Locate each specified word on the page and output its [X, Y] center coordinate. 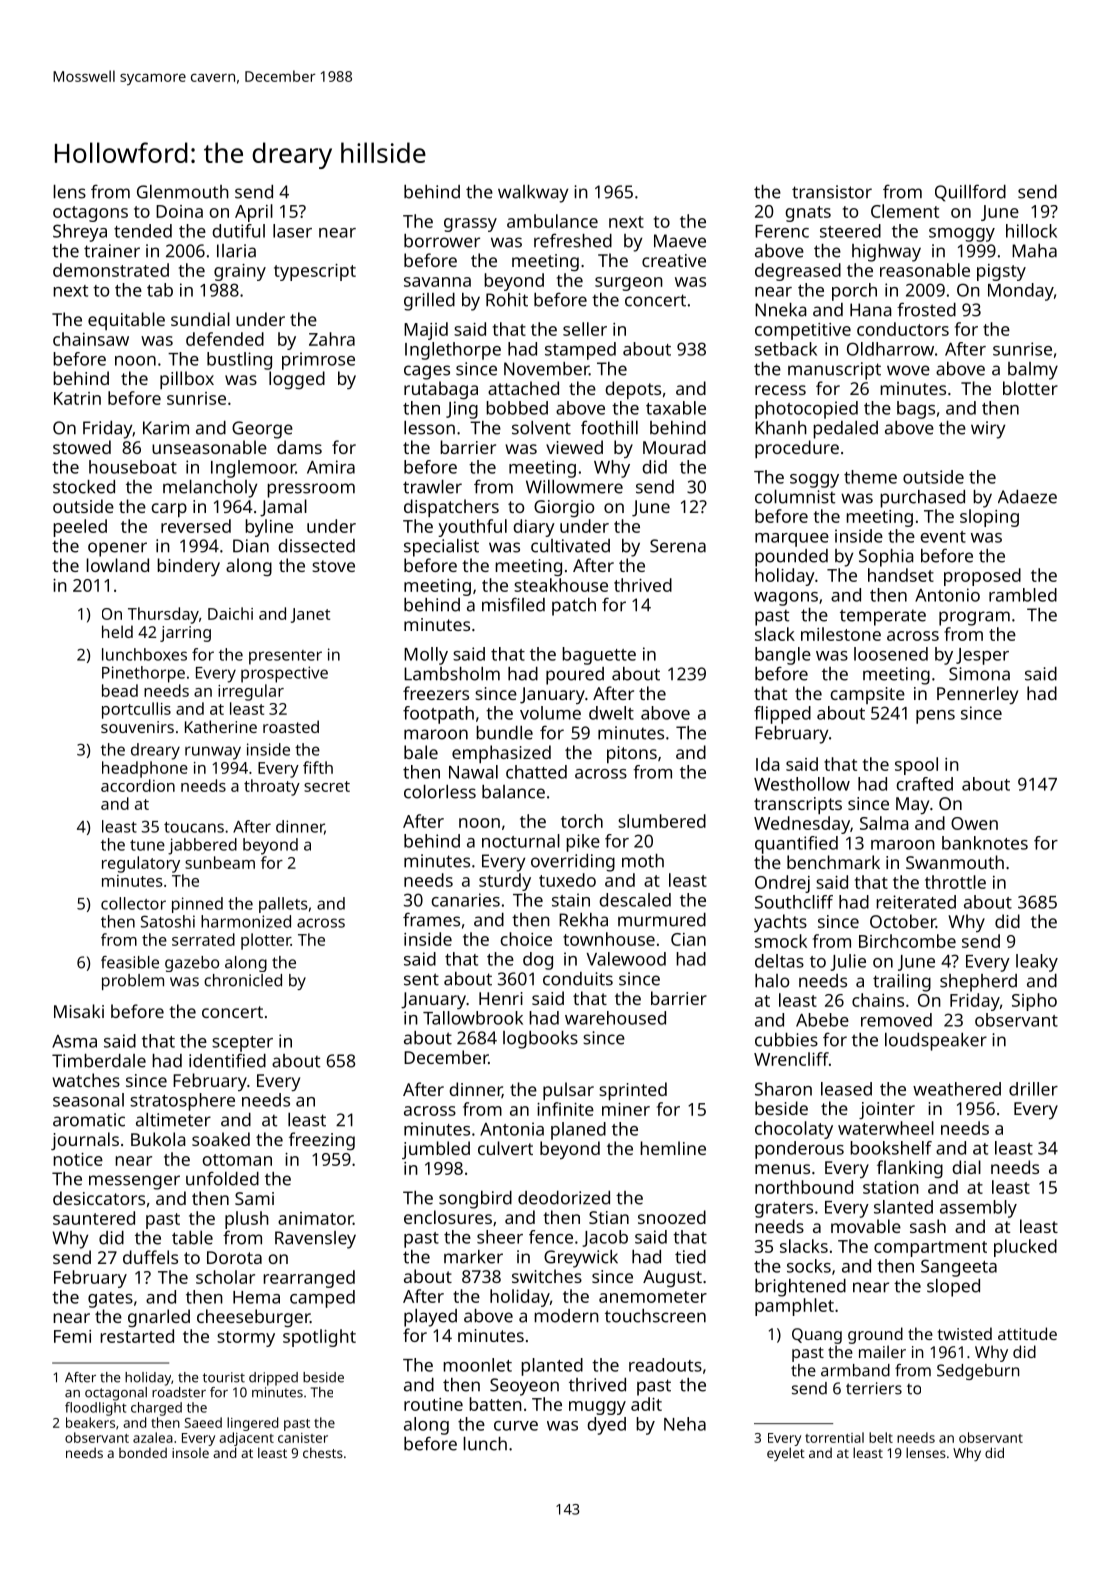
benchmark [833, 862]
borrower [442, 241]
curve [516, 1426]
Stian [609, 1217]
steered [850, 231]
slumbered [662, 821]
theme [870, 477]
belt [881, 1437]
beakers [90, 1422]
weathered [957, 1089]
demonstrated [111, 270]
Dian [251, 546]
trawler [432, 487]
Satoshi [168, 921]
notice [78, 1159]
